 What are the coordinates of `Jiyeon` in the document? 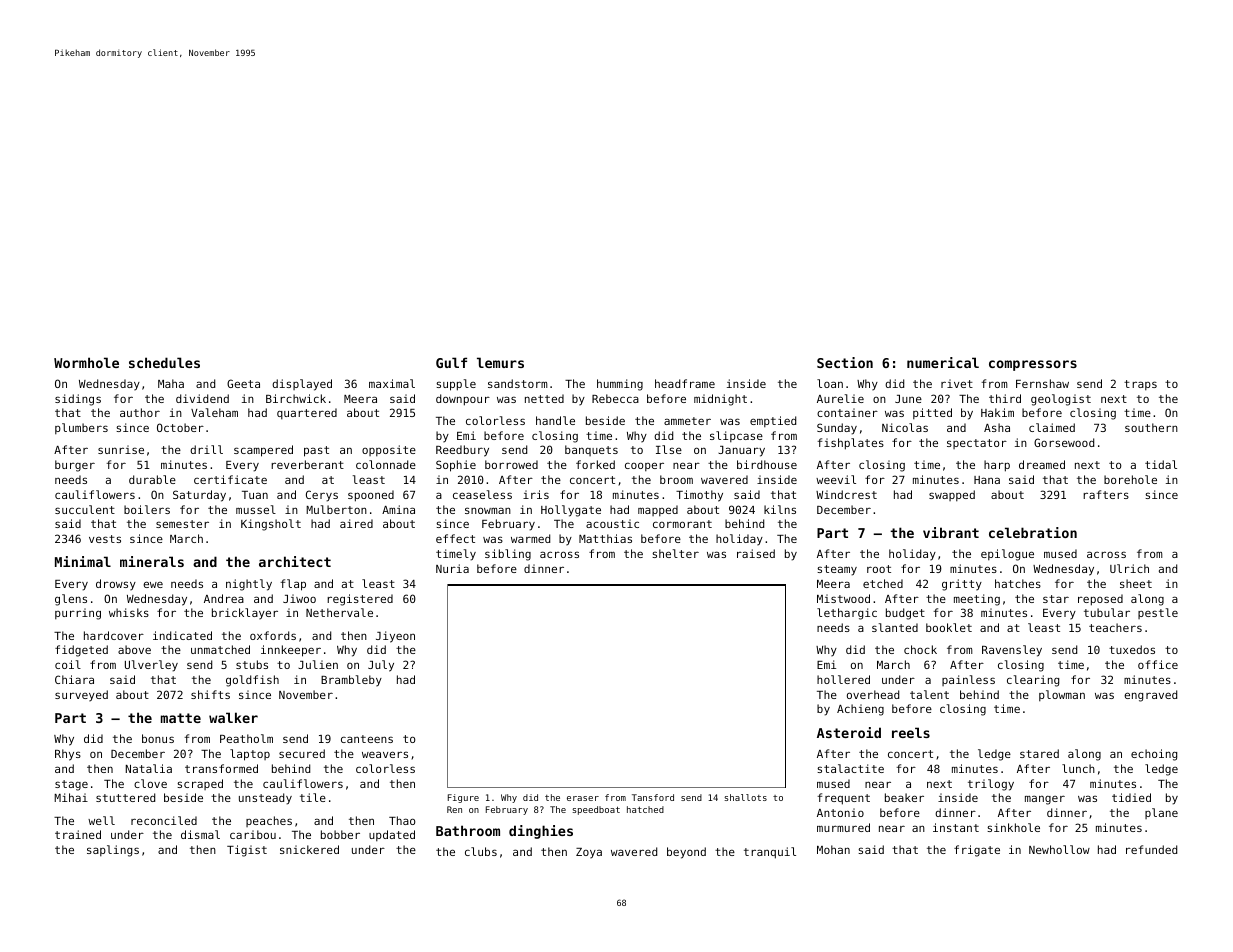 It's located at (395, 637).
